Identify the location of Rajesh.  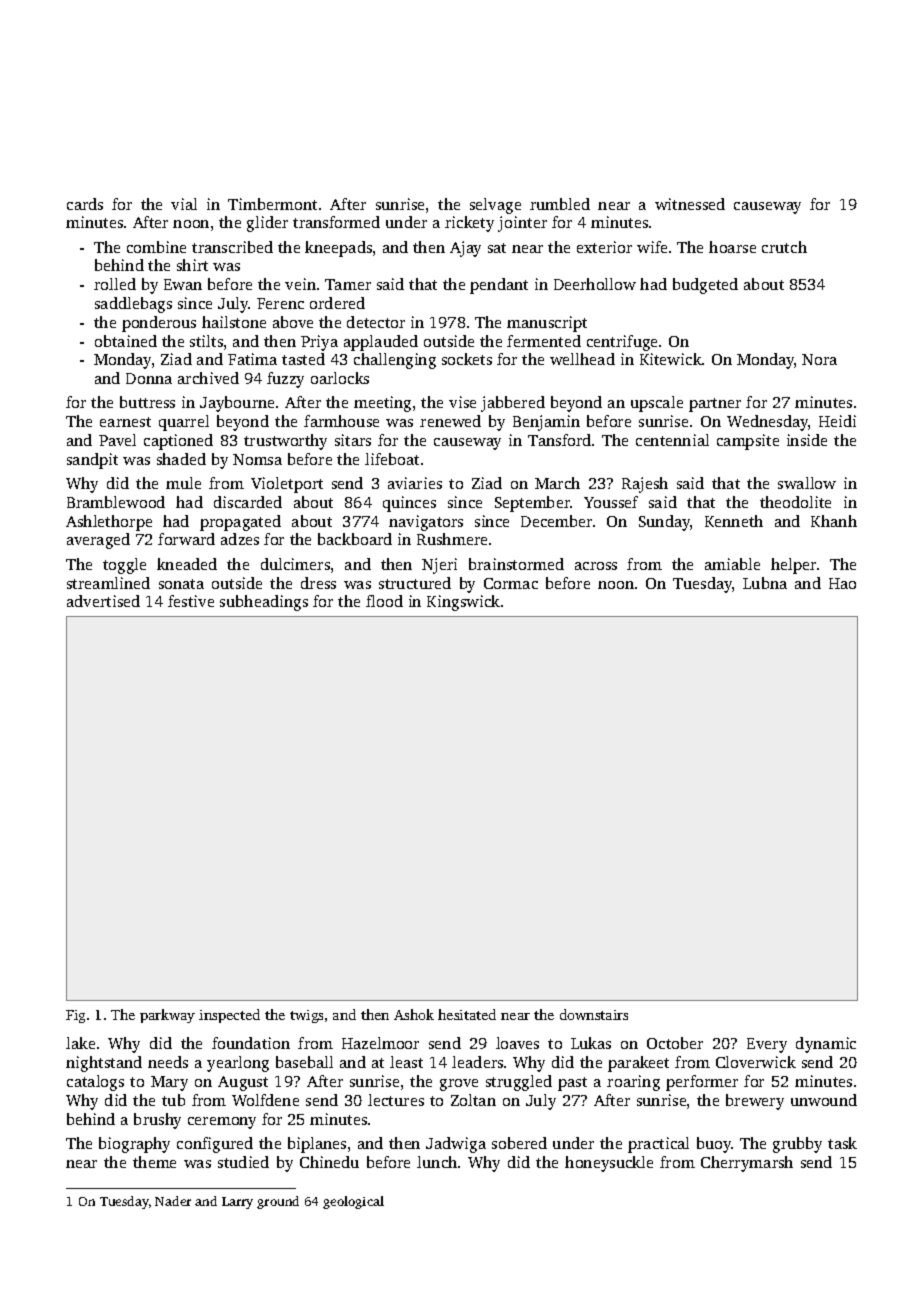
(645, 485).
